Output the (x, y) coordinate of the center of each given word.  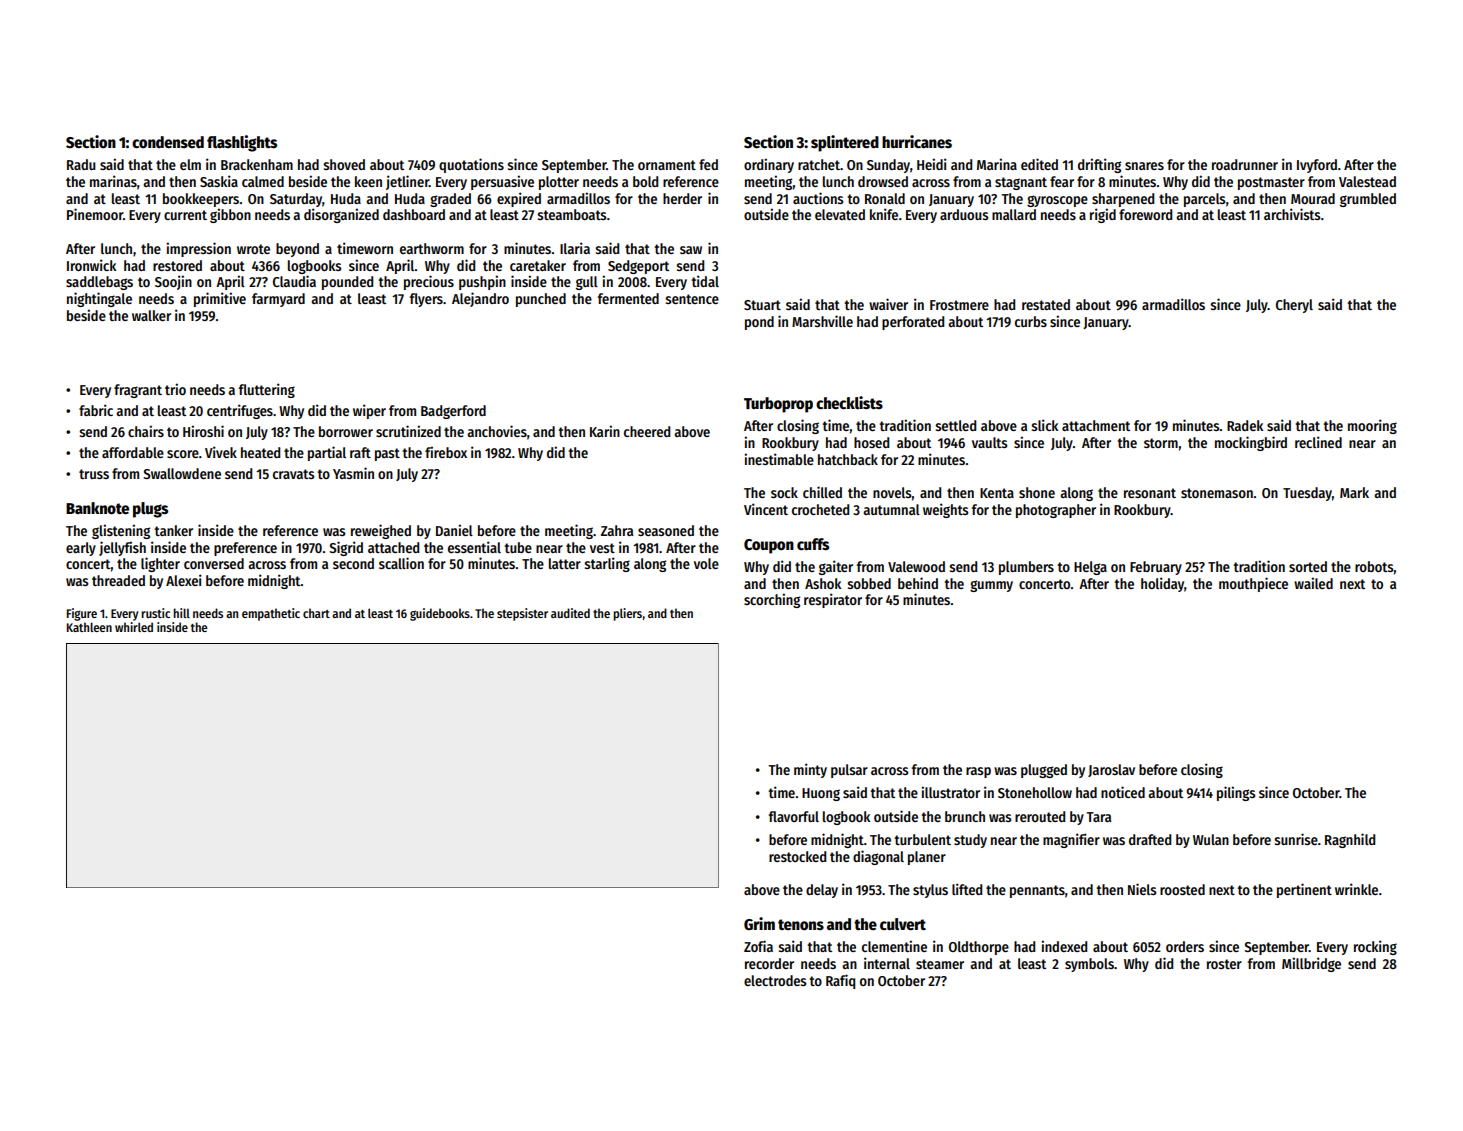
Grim (759, 923)
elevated (840, 214)
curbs (1031, 321)
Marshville (822, 321)
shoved (344, 164)
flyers (426, 300)
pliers (627, 614)
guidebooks (440, 614)
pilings (1236, 793)
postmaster (1271, 183)
